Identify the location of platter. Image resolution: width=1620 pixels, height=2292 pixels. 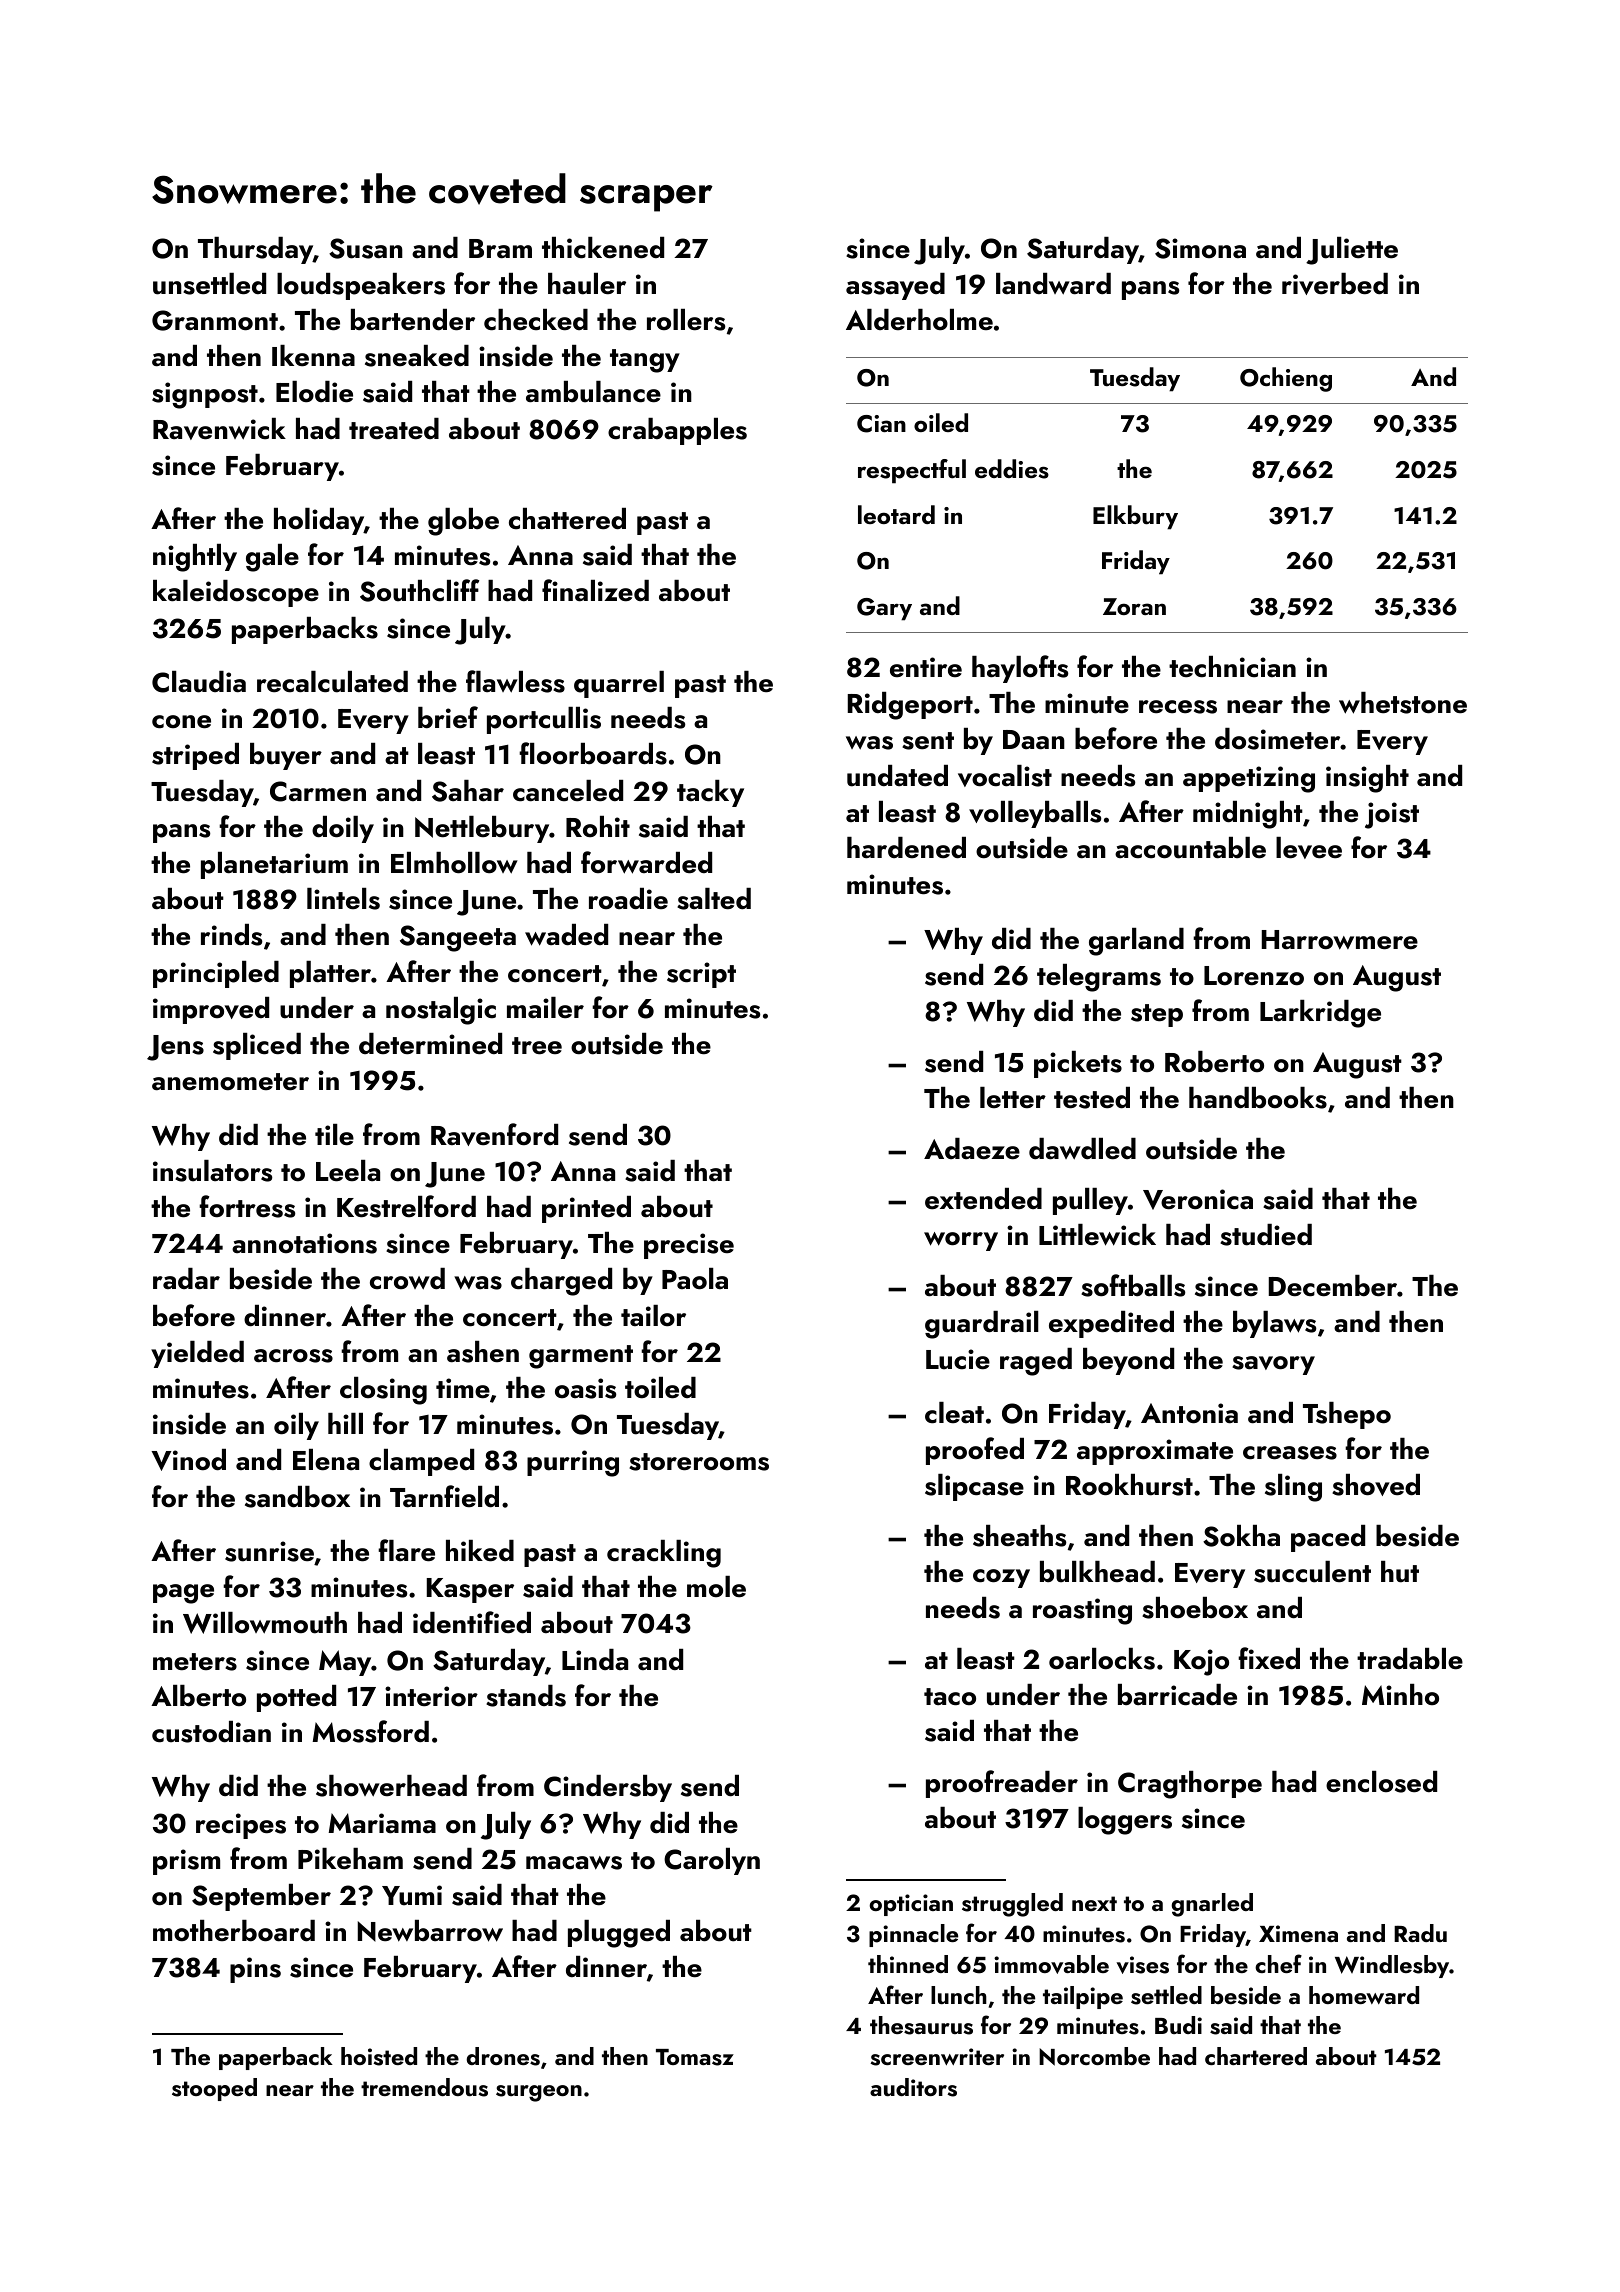
(330, 974).
